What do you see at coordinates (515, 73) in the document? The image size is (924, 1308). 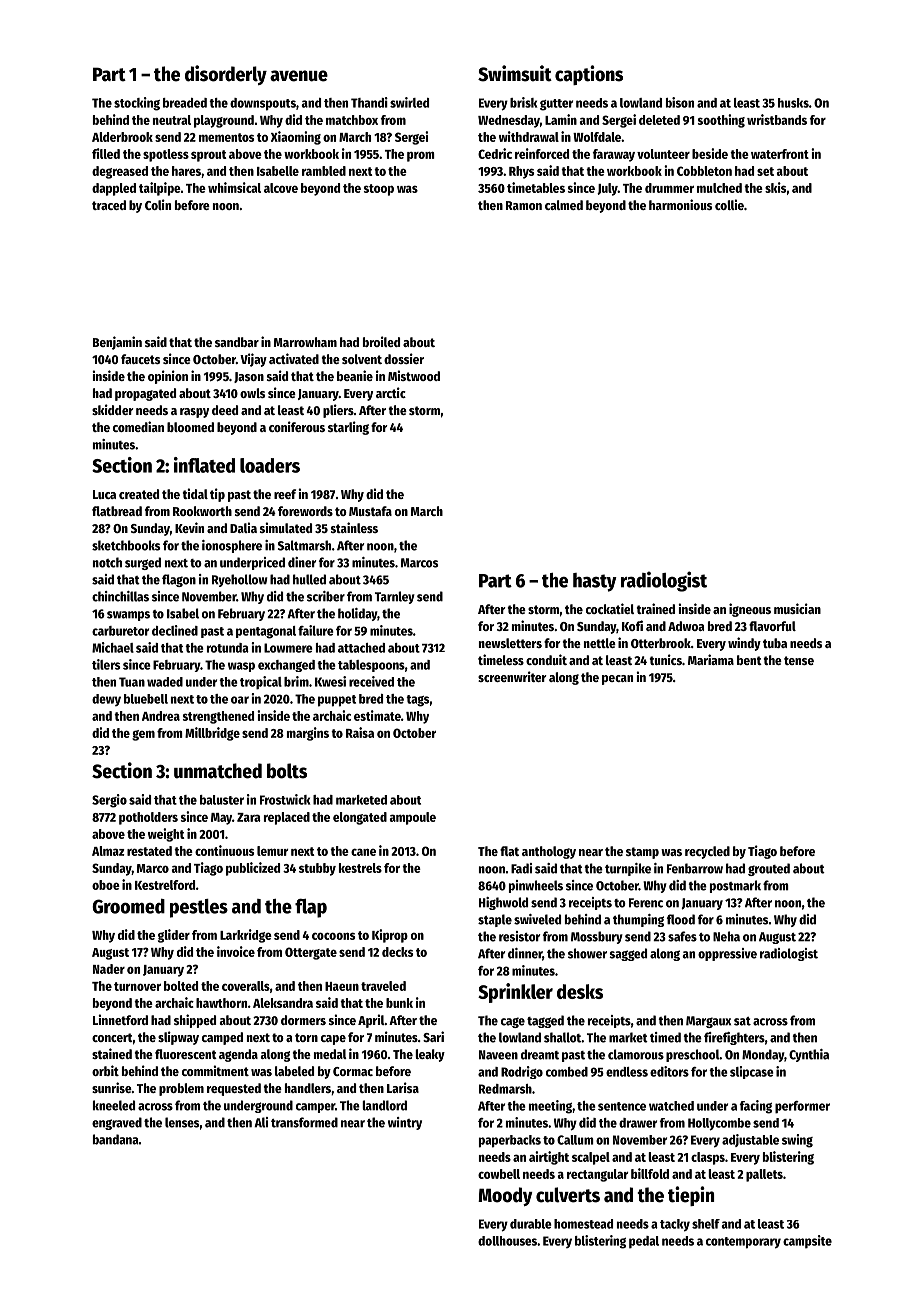 I see `Swimsuit` at bounding box center [515, 73].
